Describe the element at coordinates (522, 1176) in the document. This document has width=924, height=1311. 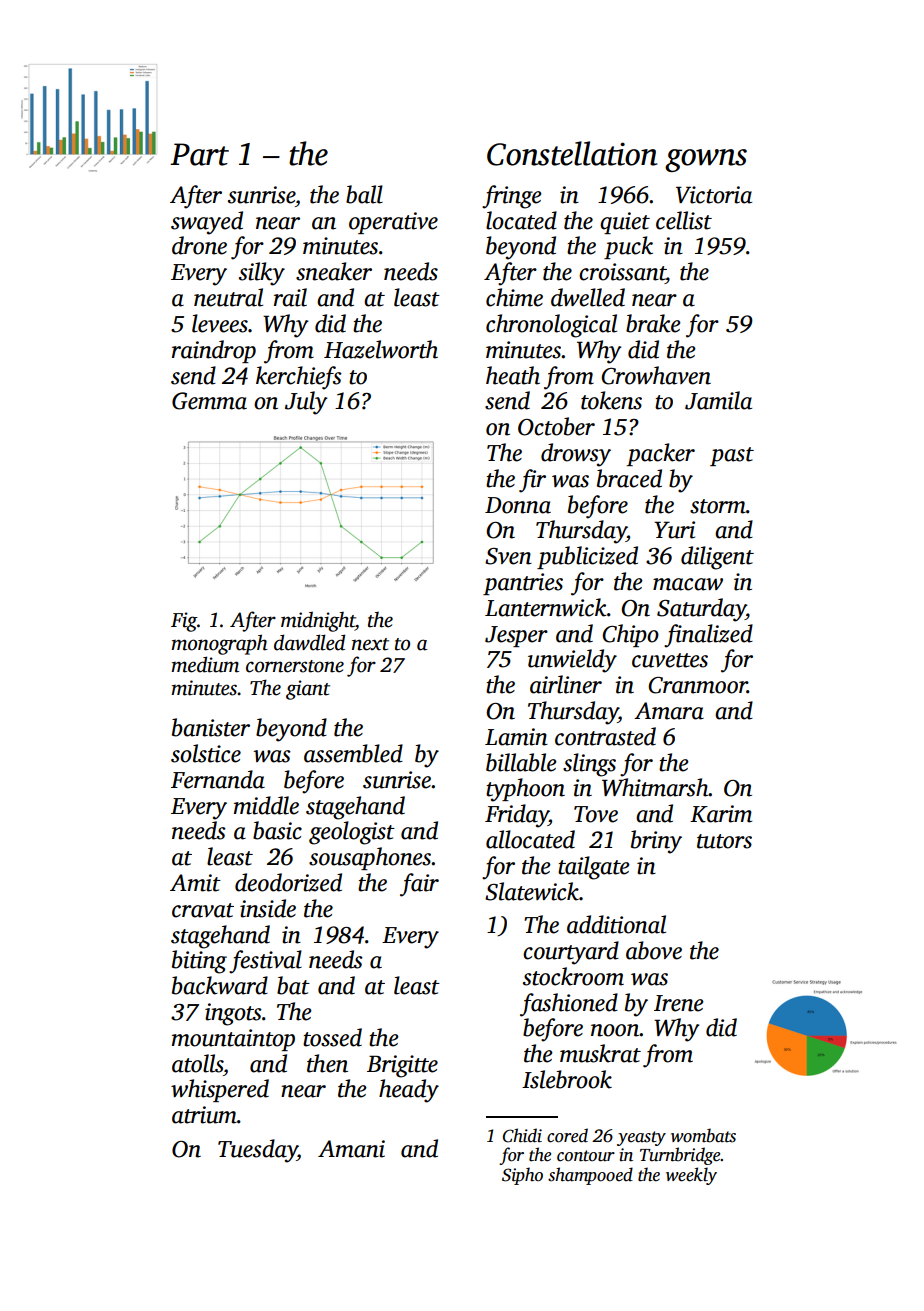
I see `Sipho` at that location.
